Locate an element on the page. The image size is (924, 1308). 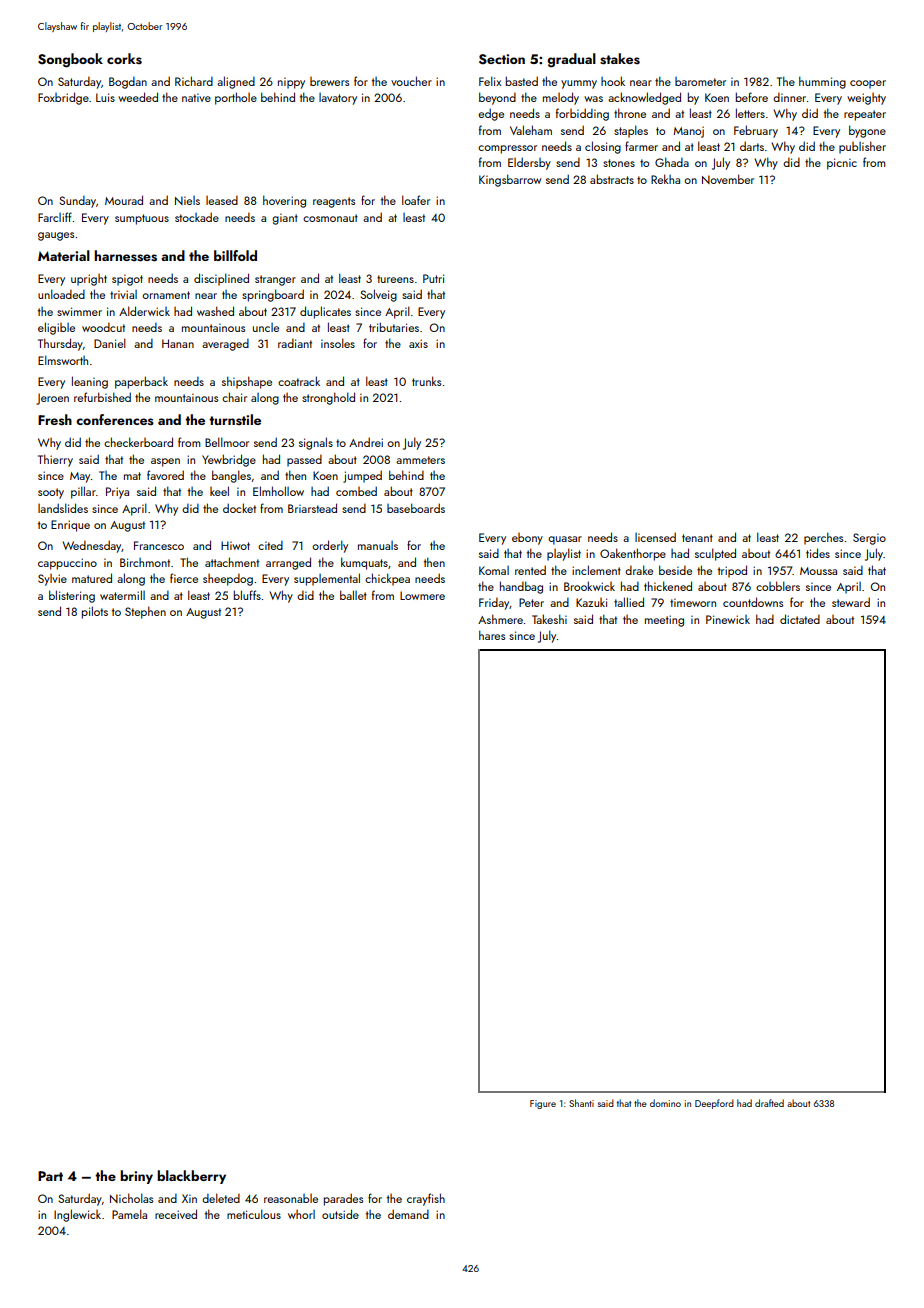
picnic is located at coordinates (842, 164).
